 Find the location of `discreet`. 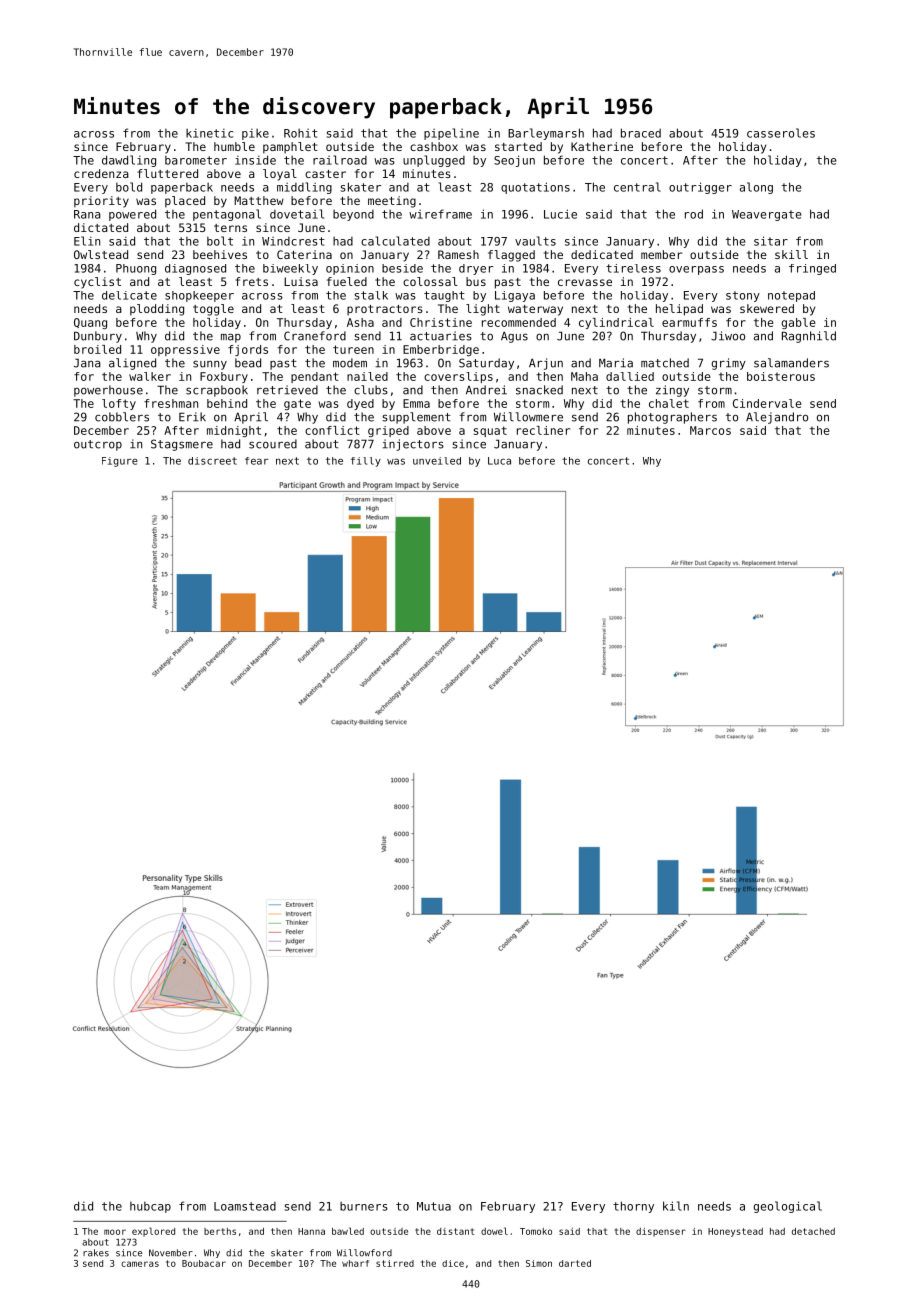

discreet is located at coordinates (212, 461).
